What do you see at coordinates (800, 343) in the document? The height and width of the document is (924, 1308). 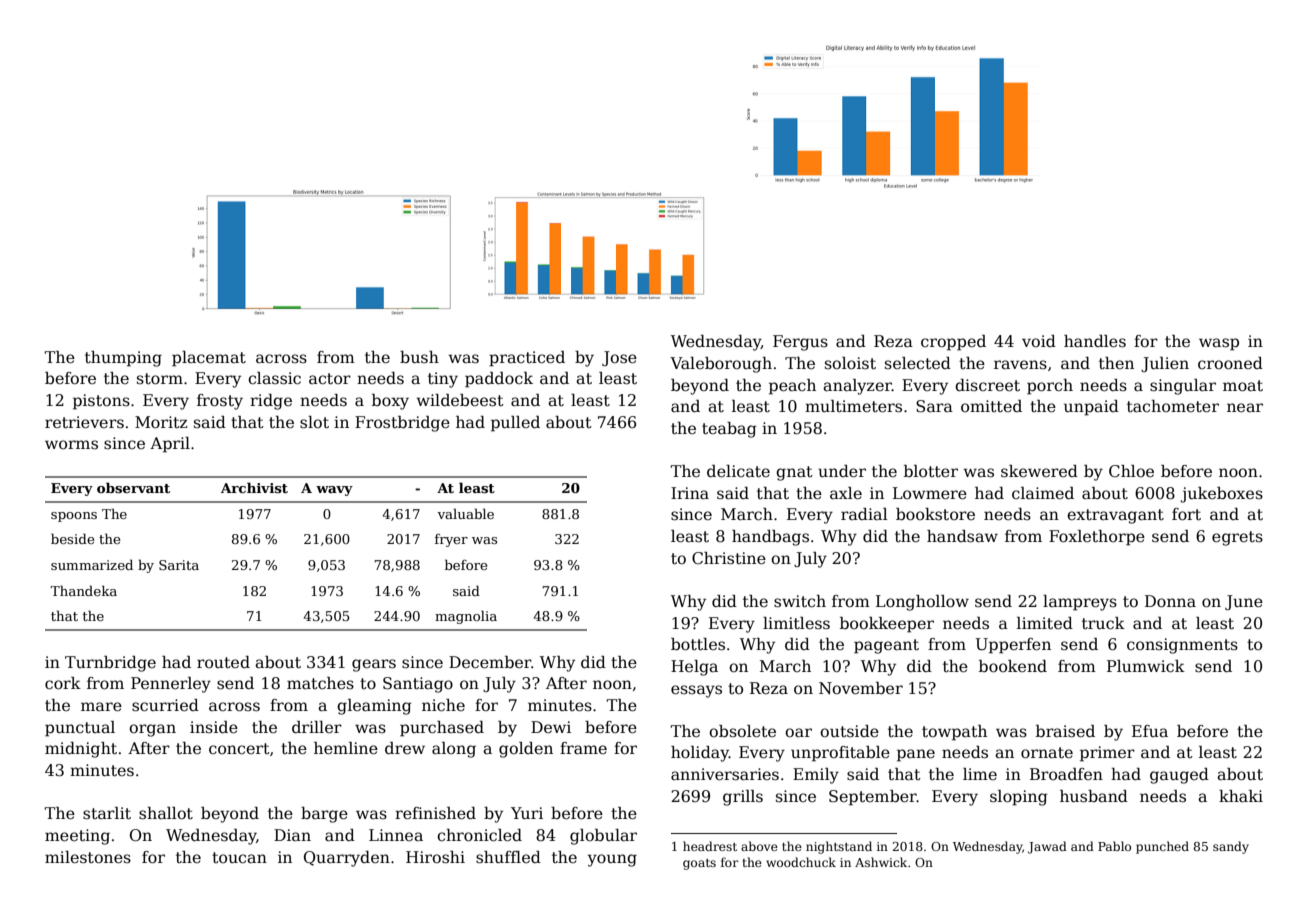 I see `Fergus` at bounding box center [800, 343].
